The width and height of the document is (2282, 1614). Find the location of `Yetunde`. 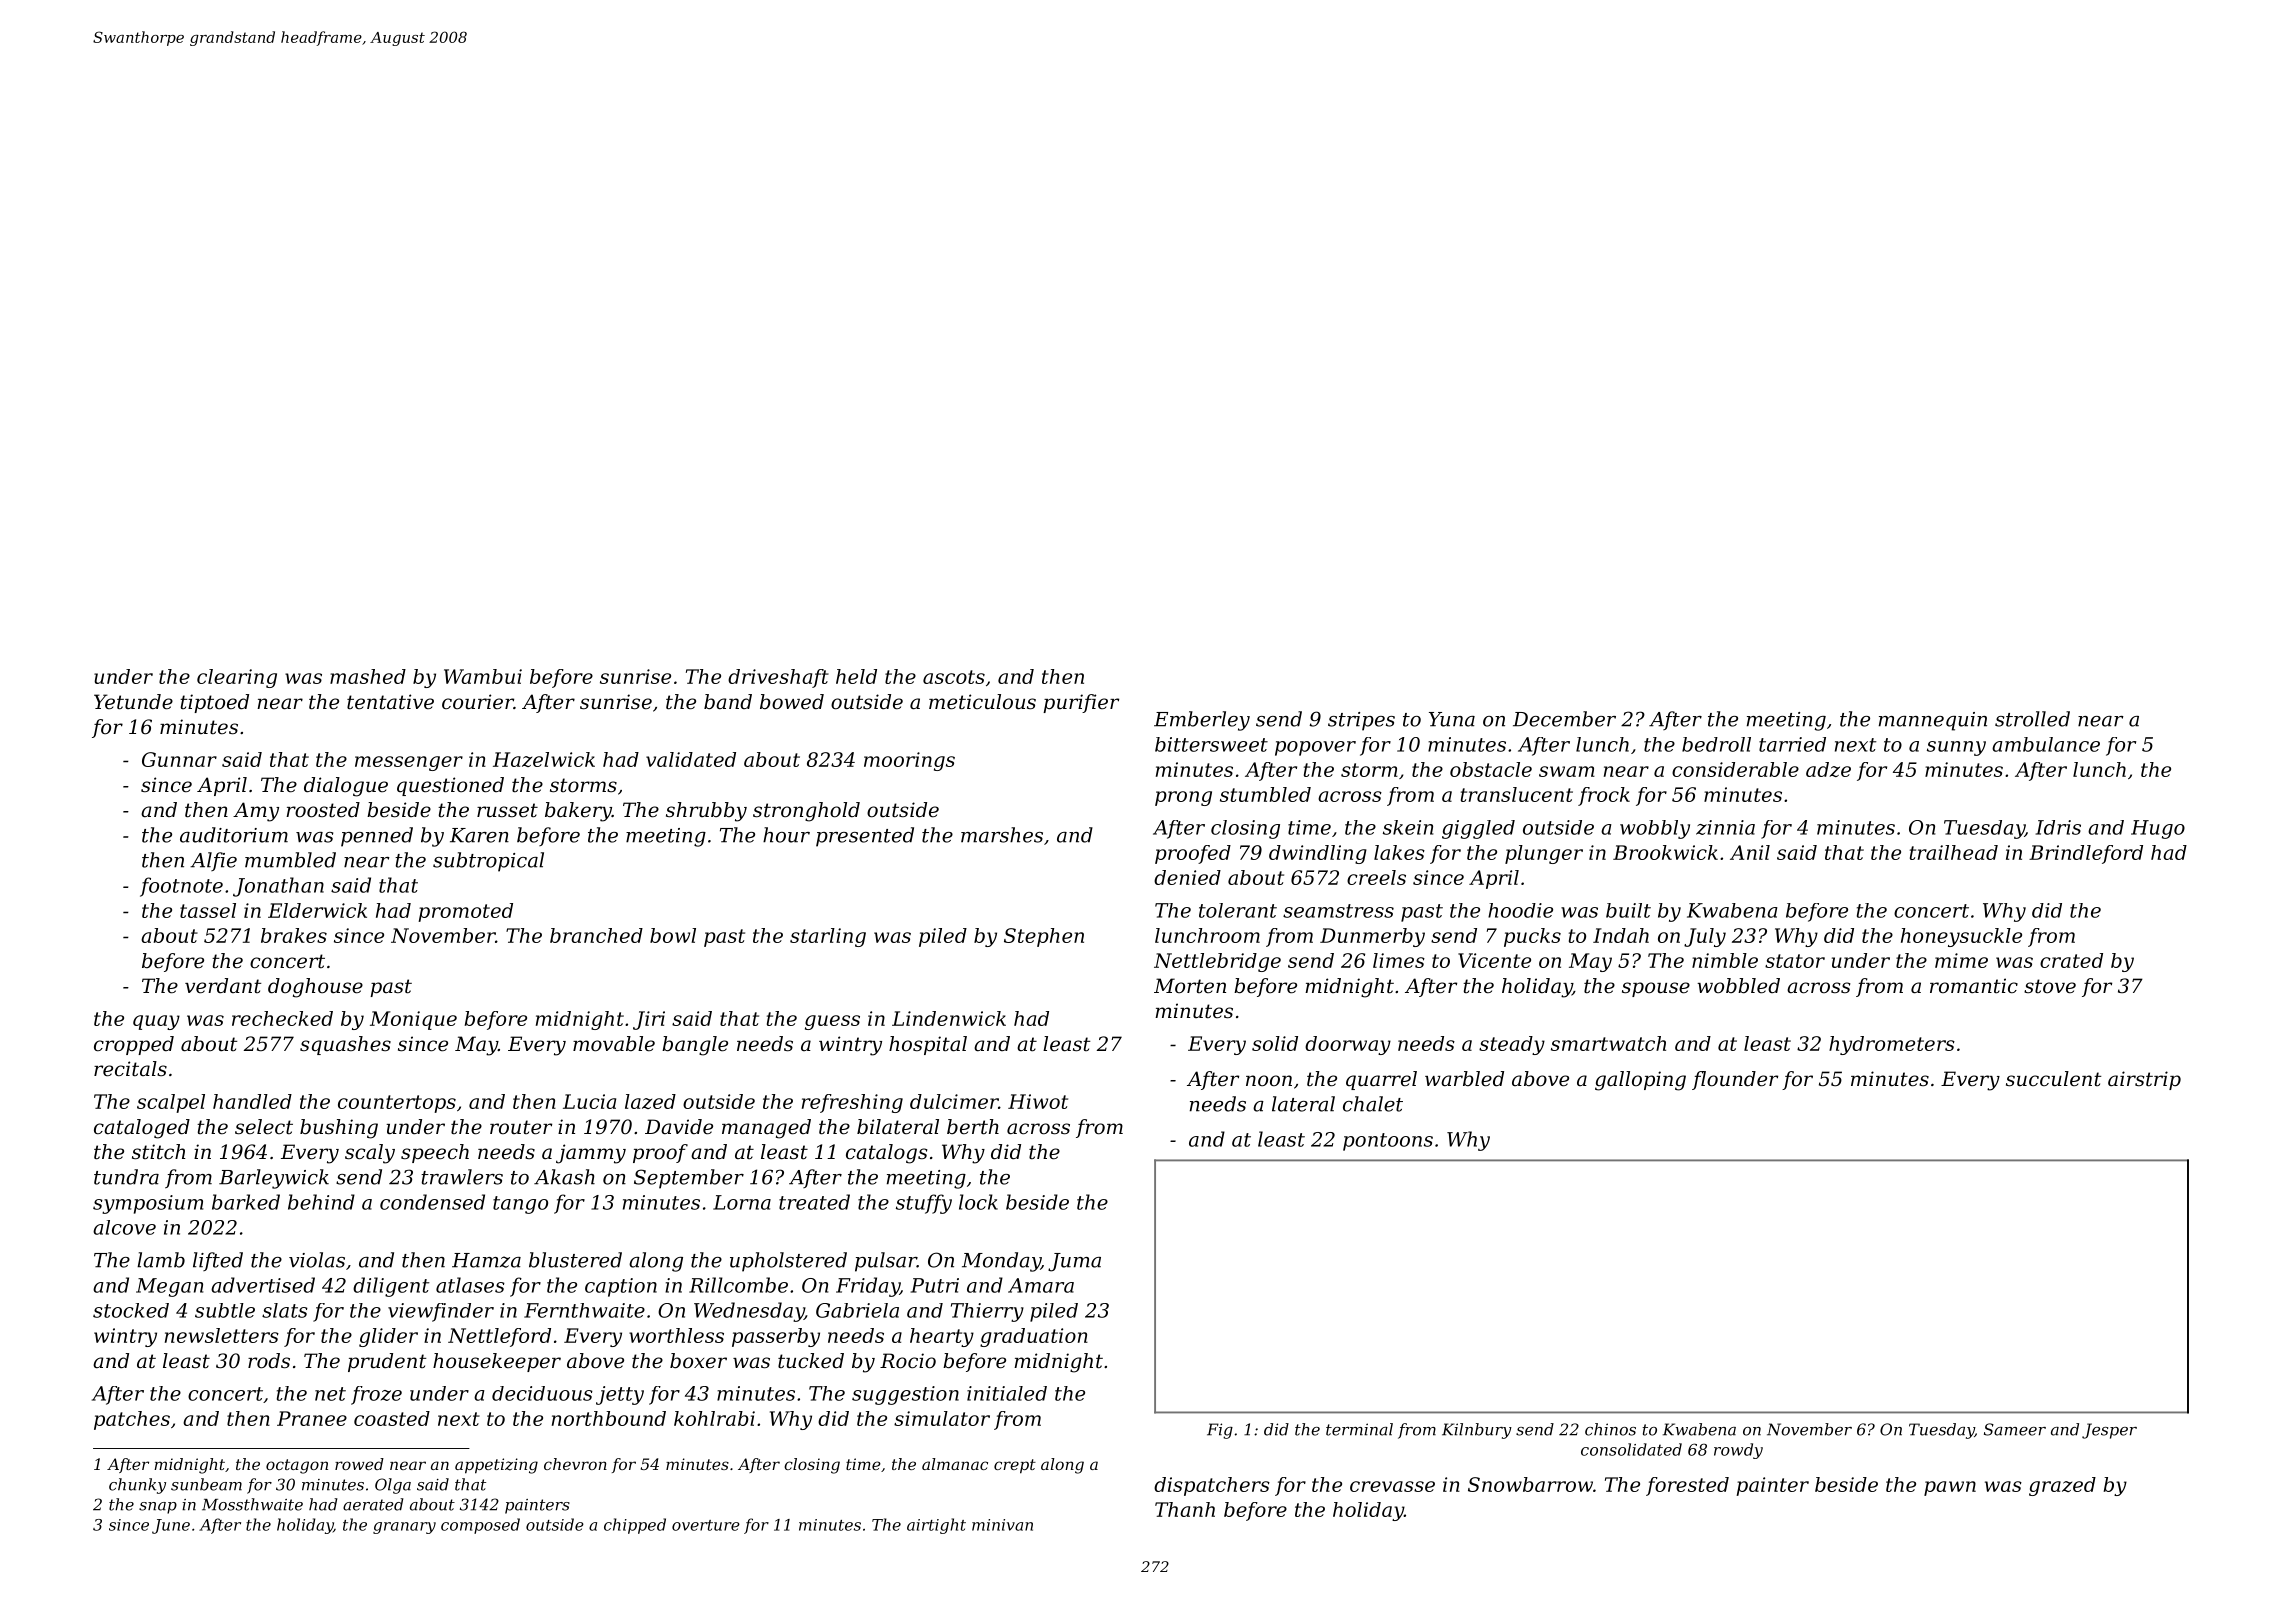

Yetunde is located at coordinates (133, 702).
